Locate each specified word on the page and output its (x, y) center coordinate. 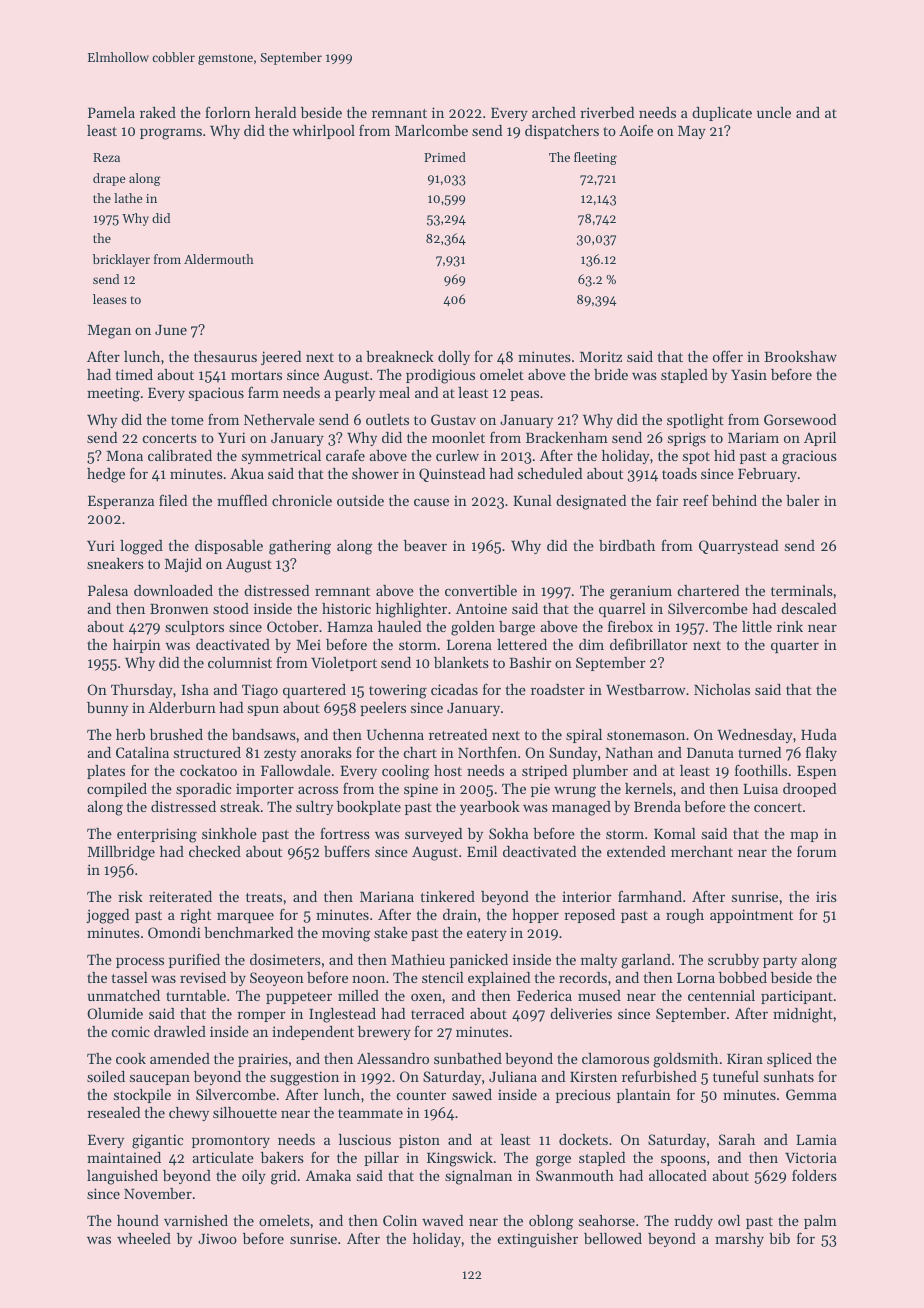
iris (826, 896)
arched (554, 112)
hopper (535, 916)
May (692, 132)
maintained (124, 1157)
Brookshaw (800, 356)
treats (264, 897)
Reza (106, 157)
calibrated (180, 455)
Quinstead (452, 475)
